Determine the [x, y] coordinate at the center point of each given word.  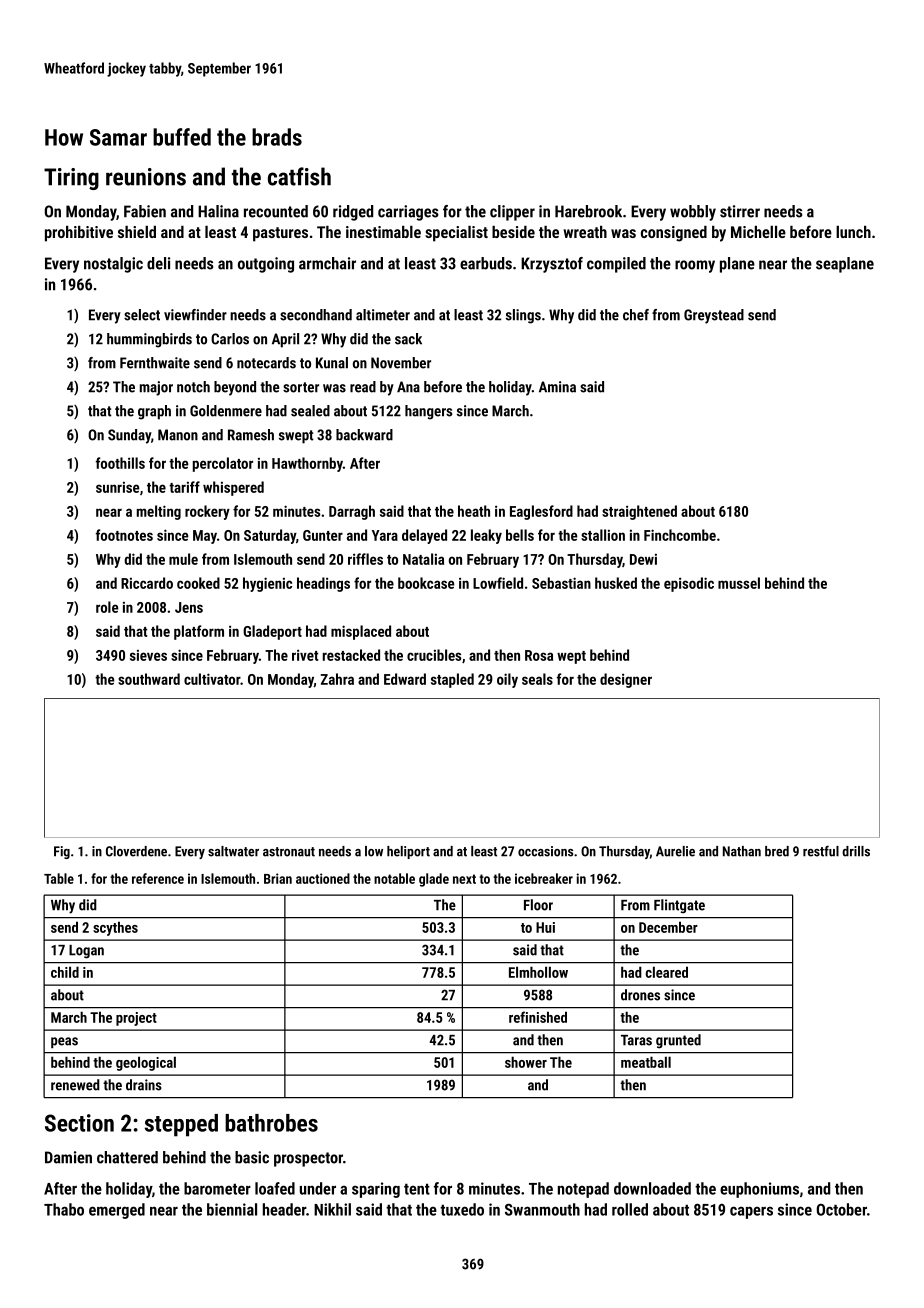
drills [856, 851]
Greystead [714, 316]
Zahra [337, 679]
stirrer [740, 211]
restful [821, 851]
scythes [115, 928]
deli [158, 263]
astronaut [289, 852]
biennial [232, 1209]
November [401, 363]
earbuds [486, 263]
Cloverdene [136, 851]
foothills [120, 463]
